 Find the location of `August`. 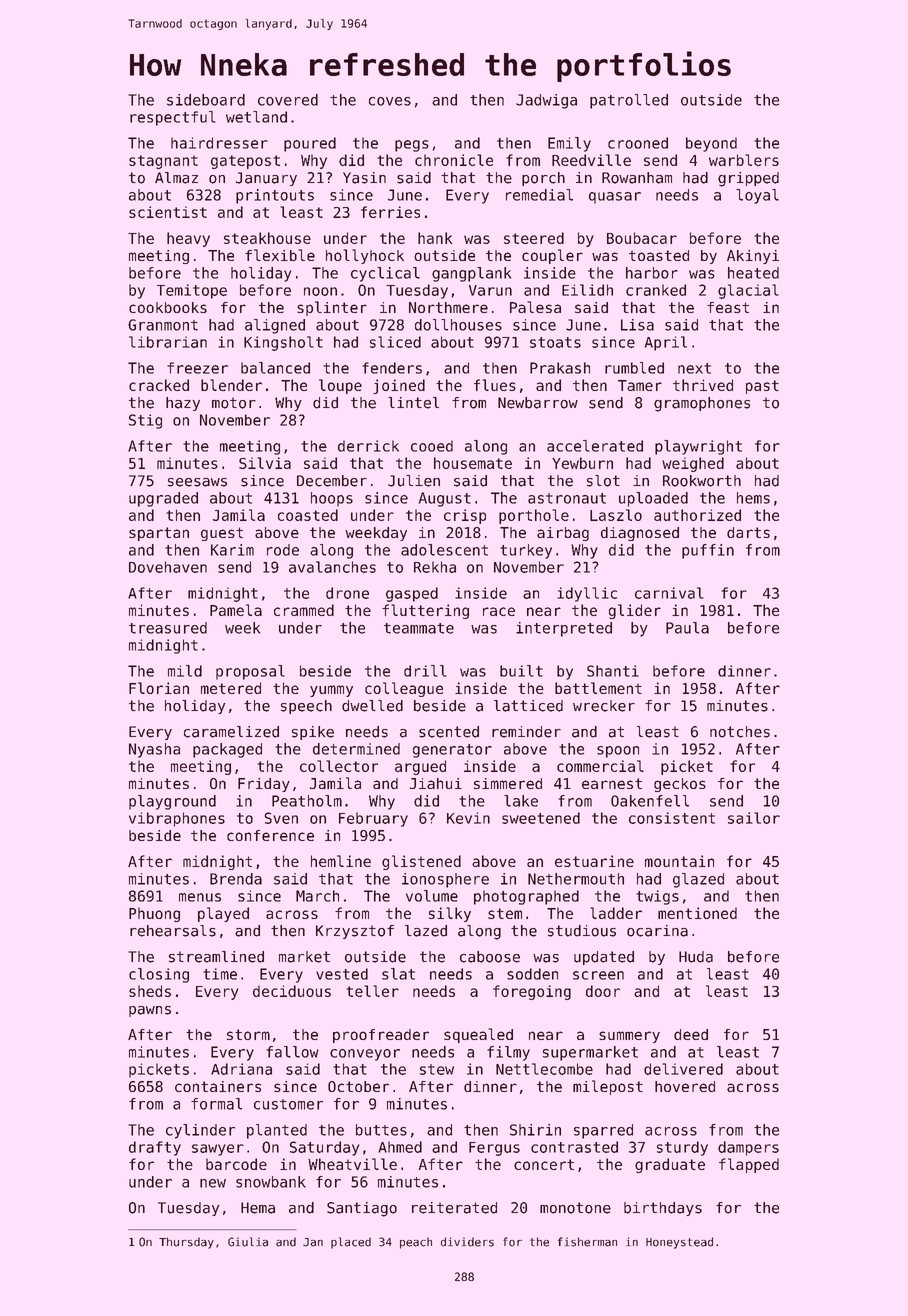

August is located at coordinates (445, 499).
